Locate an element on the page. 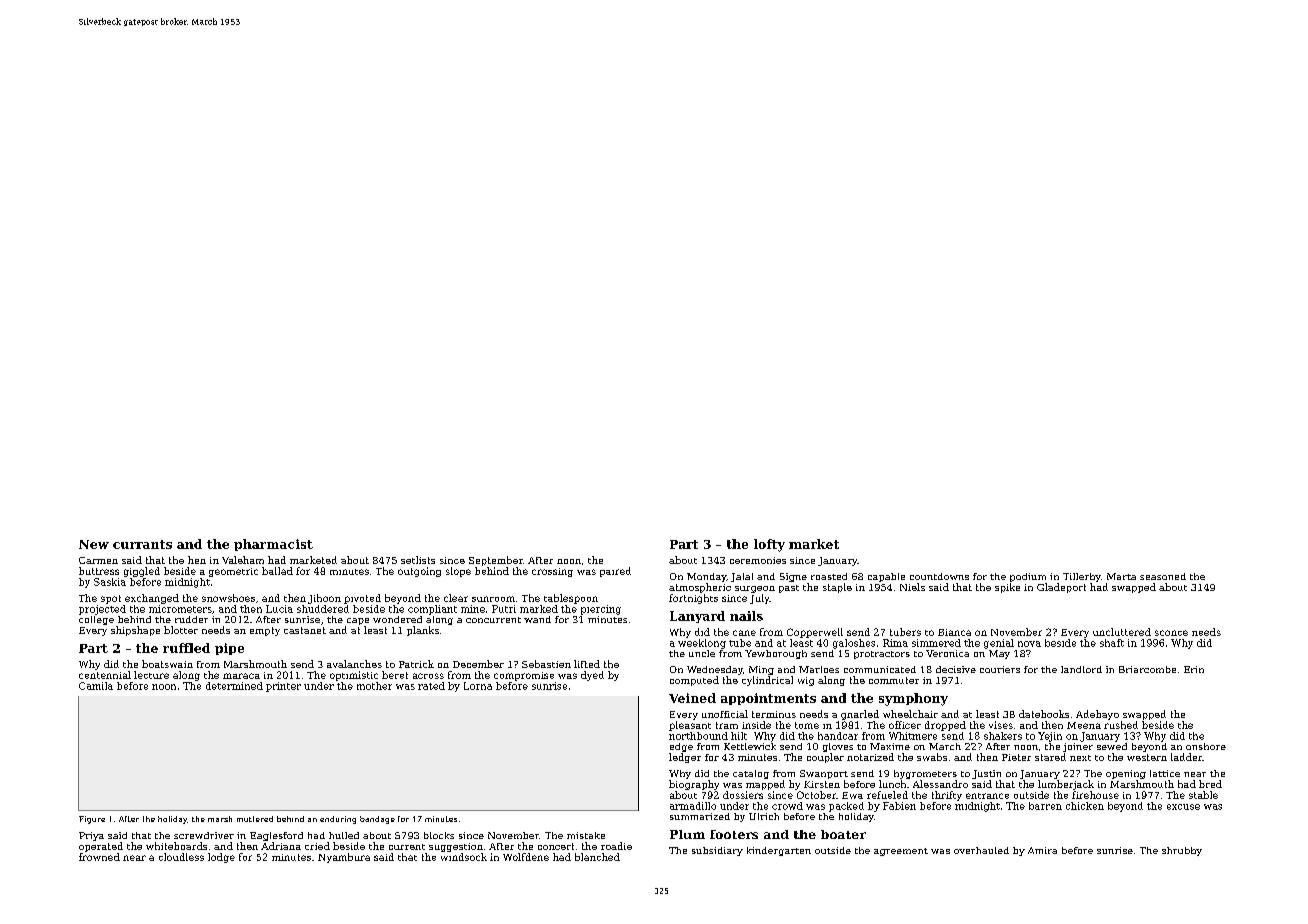 The width and height of the image is (1308, 924). nova is located at coordinates (1029, 644).
